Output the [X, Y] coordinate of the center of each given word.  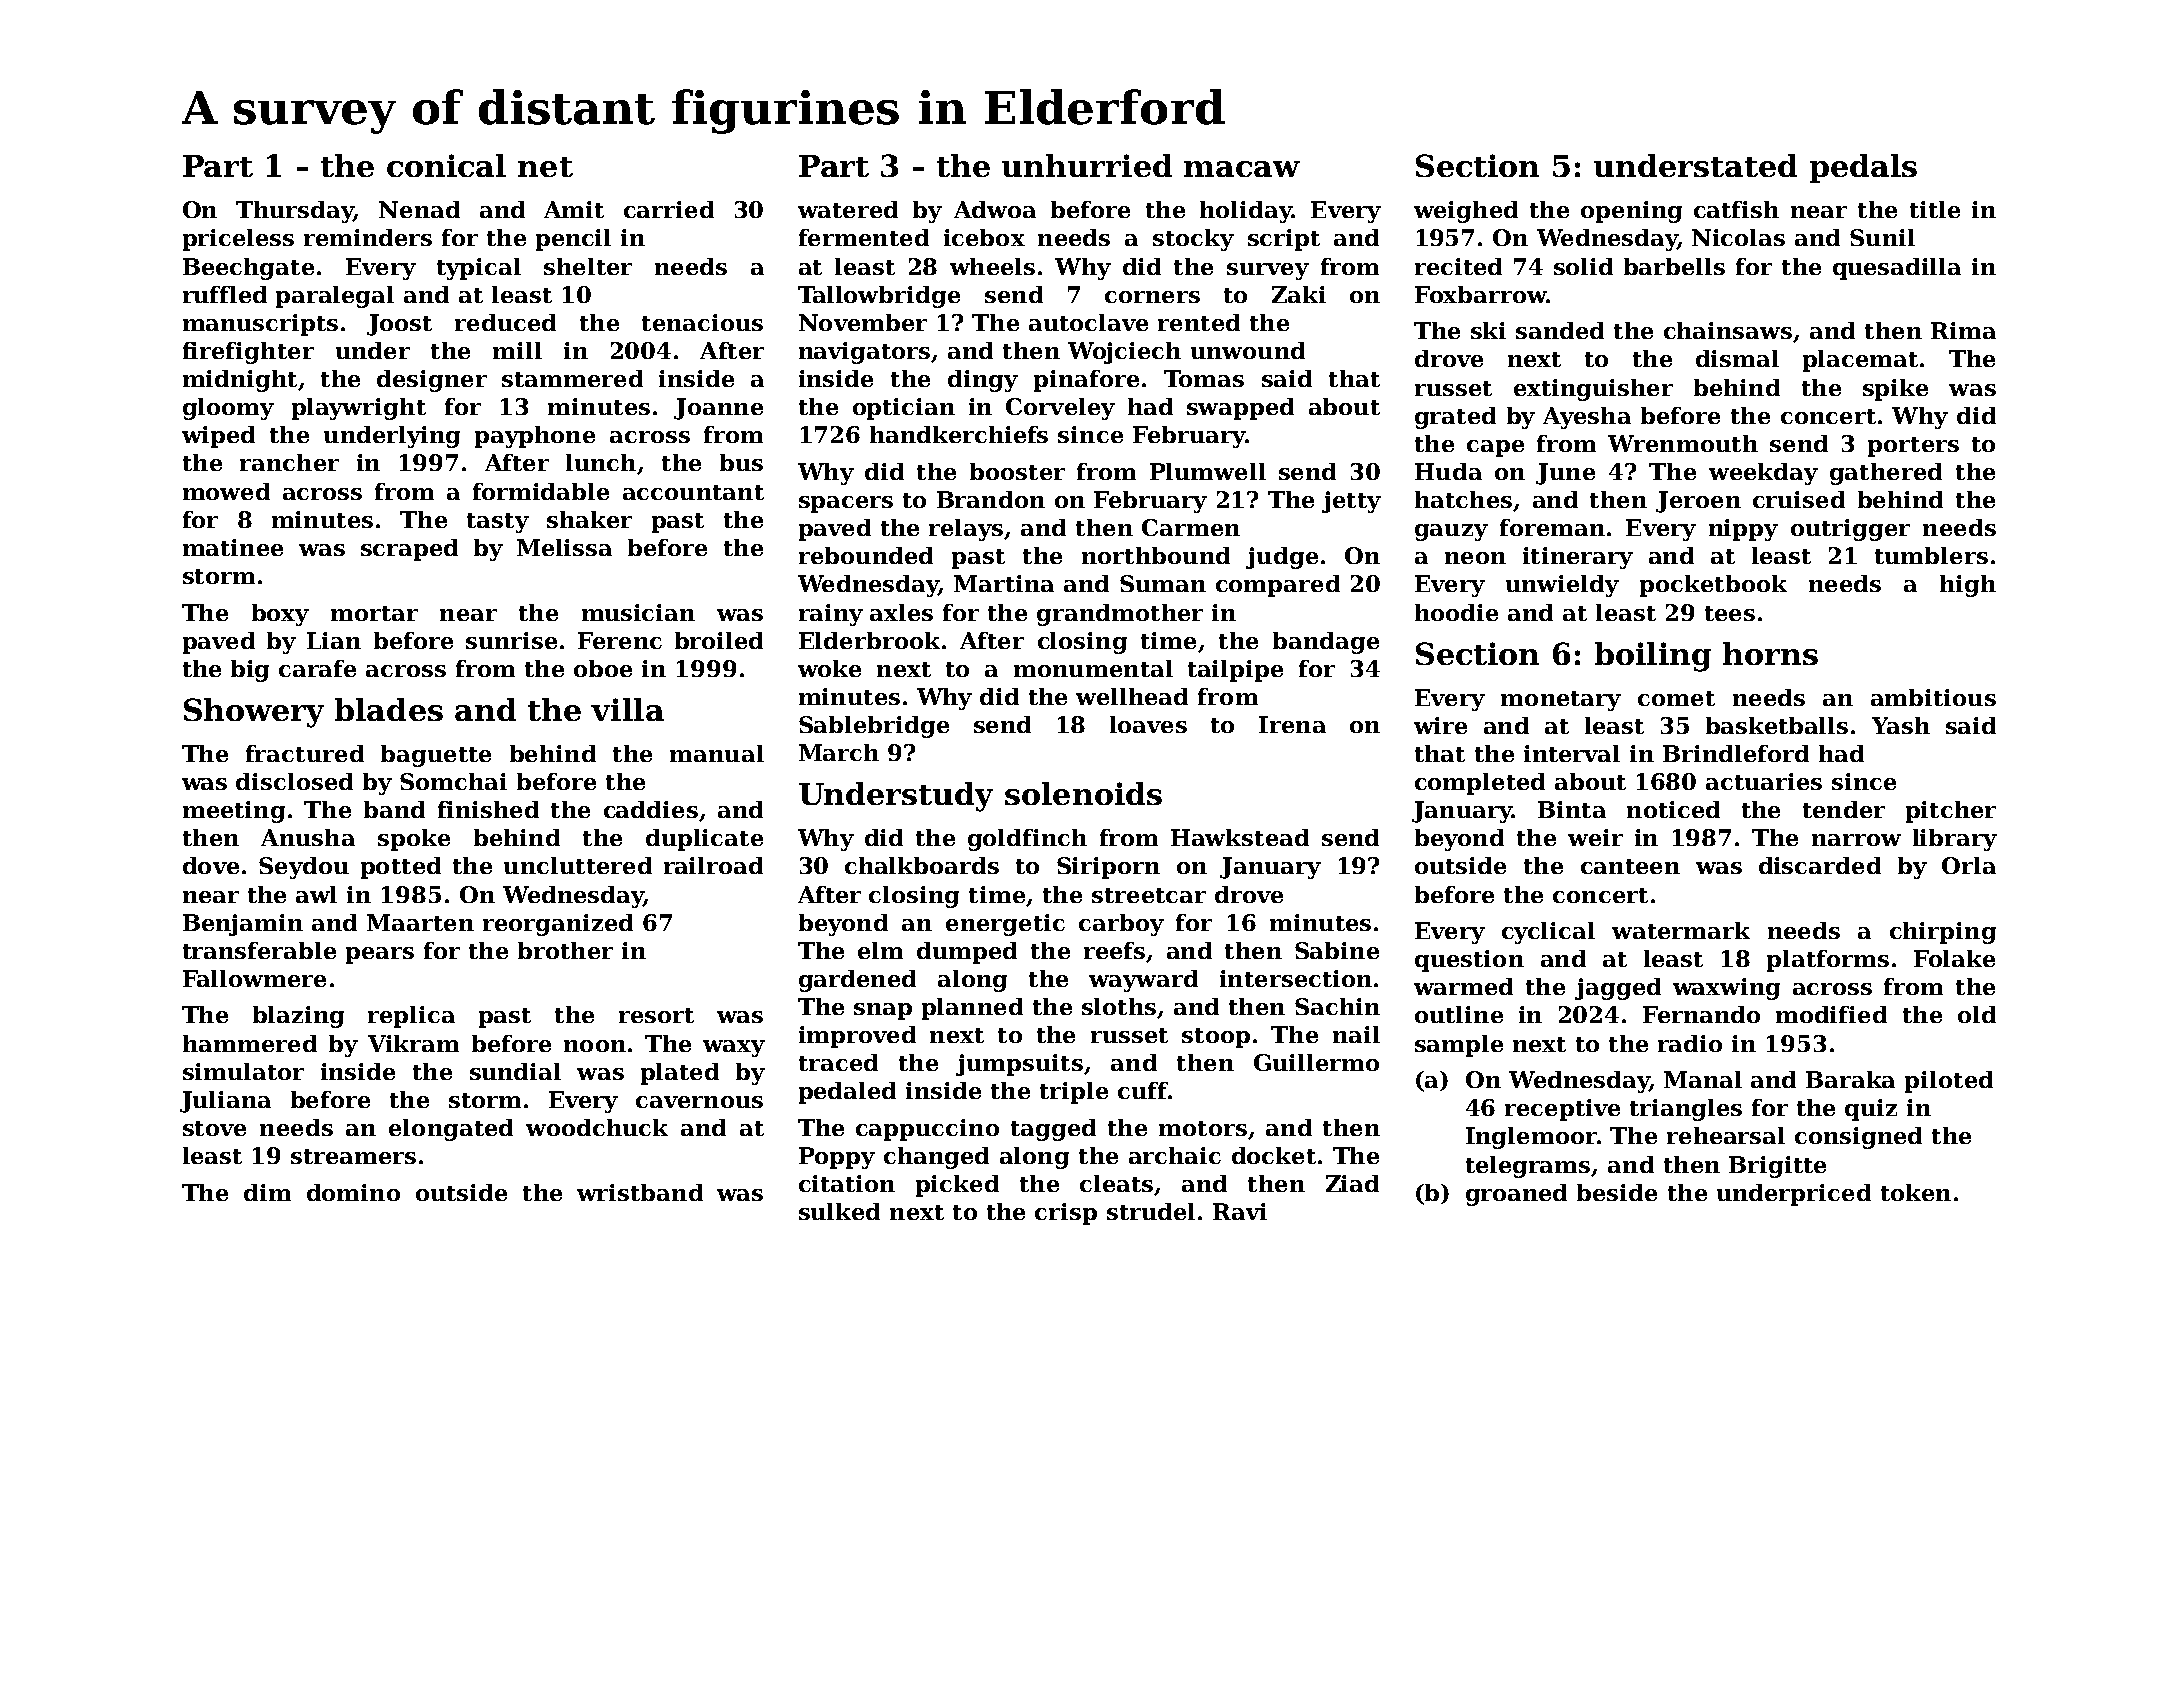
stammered [572, 378]
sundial [515, 1071]
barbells [1674, 266]
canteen [1630, 866]
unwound [1248, 350]
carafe [317, 668]
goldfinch [1027, 840]
